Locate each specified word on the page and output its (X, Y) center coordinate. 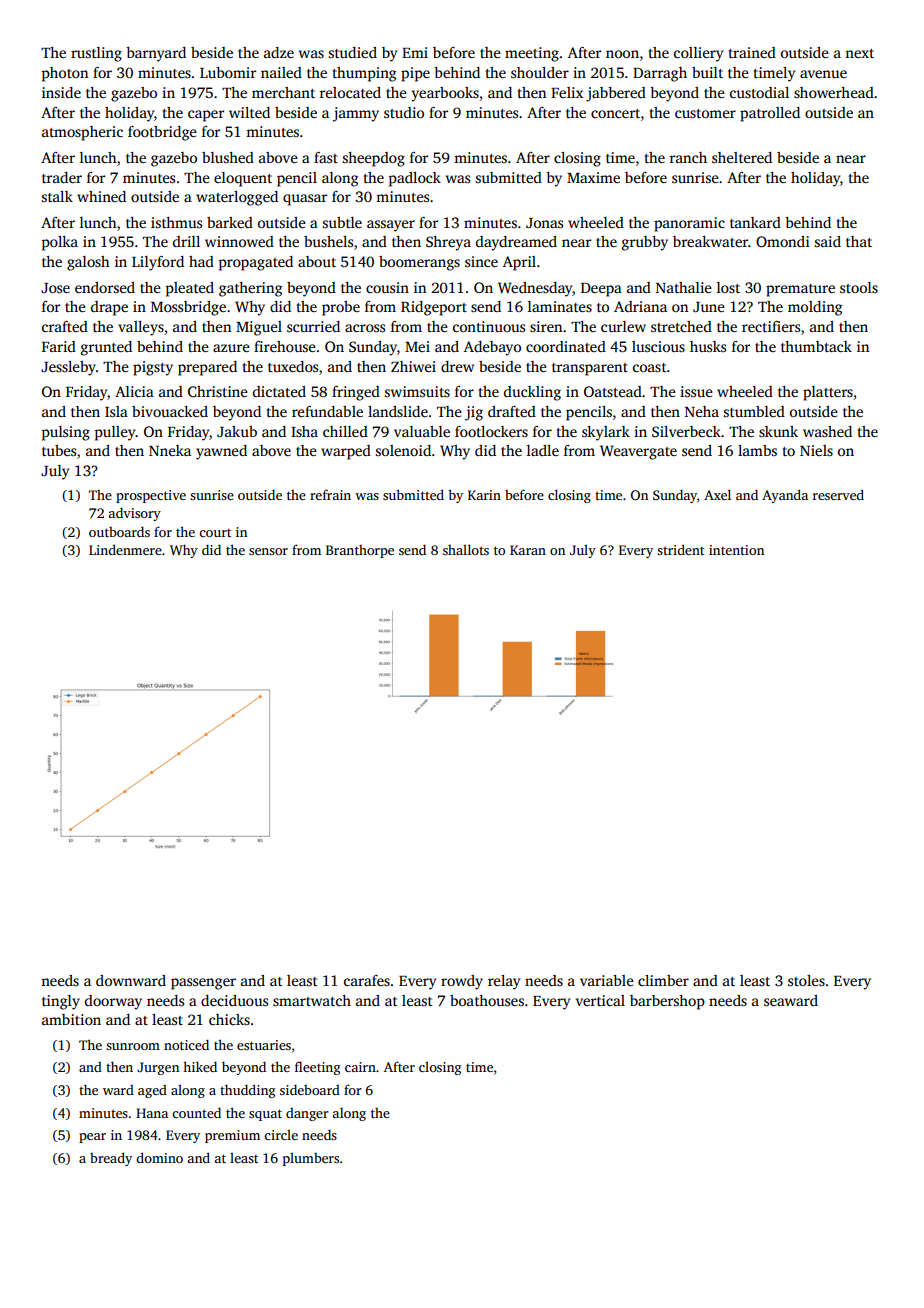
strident (680, 549)
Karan (528, 550)
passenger (203, 984)
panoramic (689, 224)
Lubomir (228, 72)
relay (504, 982)
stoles (806, 980)
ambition (71, 1019)
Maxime (593, 177)
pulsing (66, 433)
